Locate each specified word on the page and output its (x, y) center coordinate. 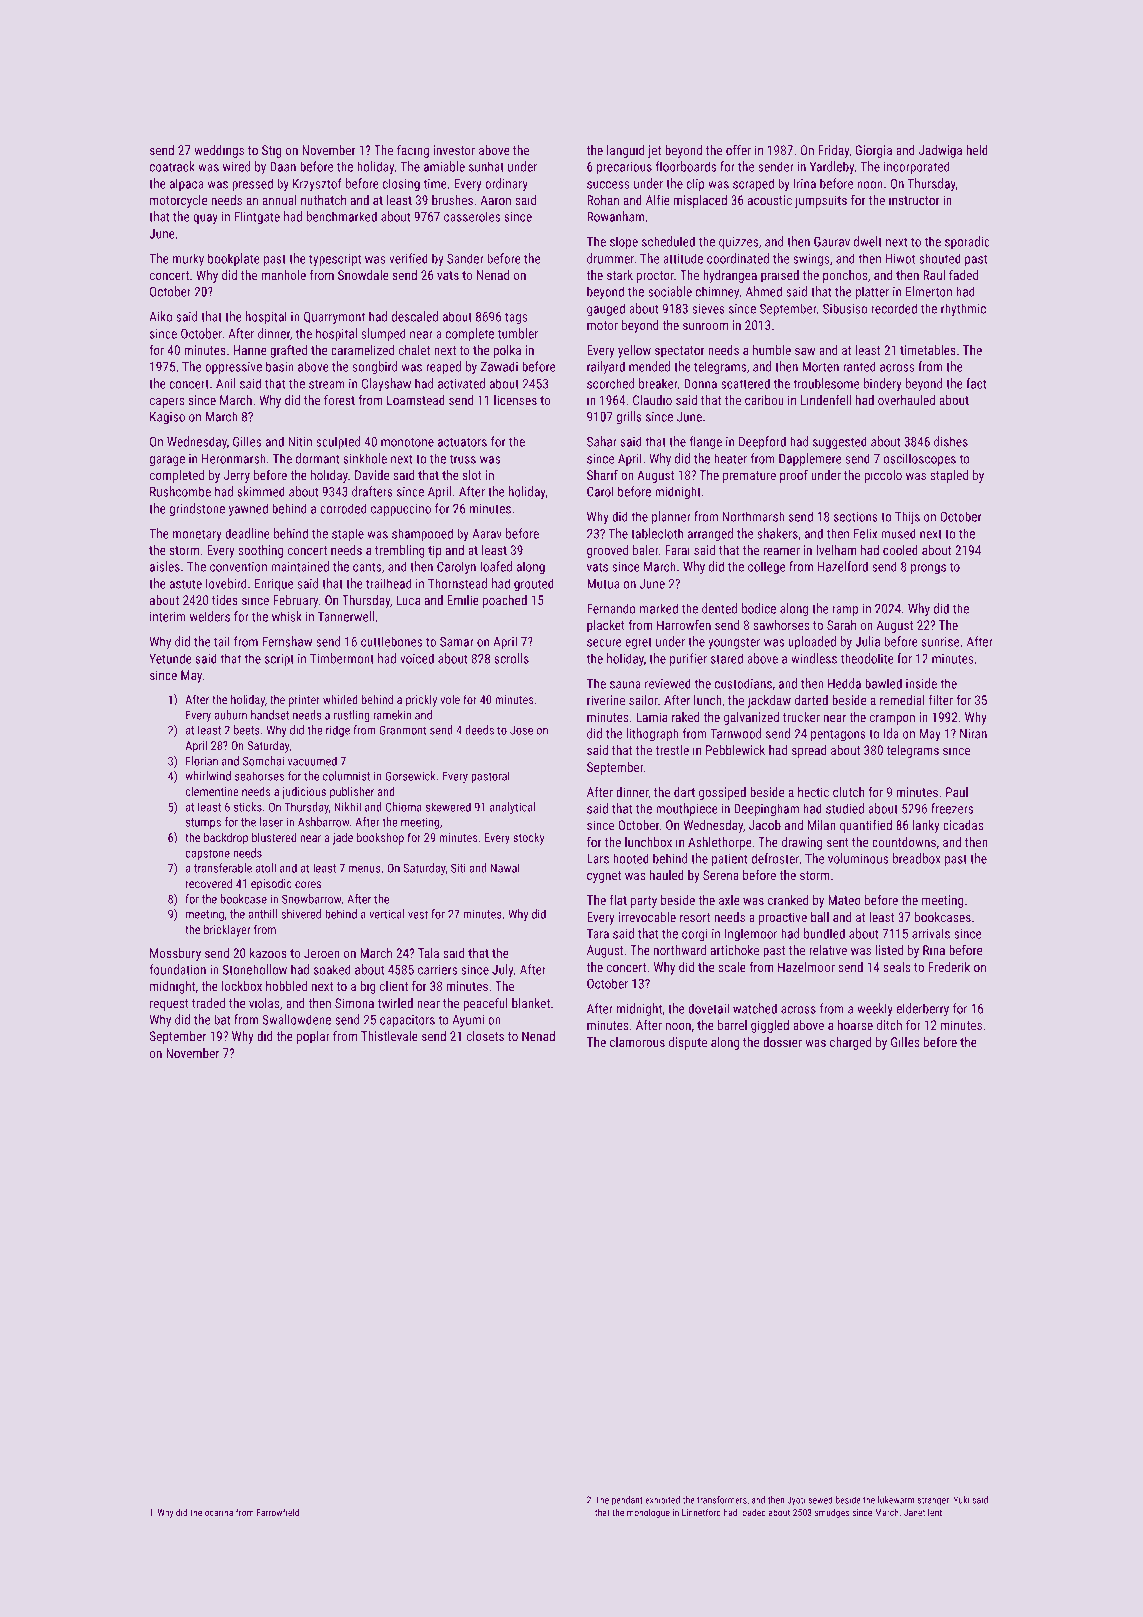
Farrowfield (278, 1512)
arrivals (931, 933)
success (608, 185)
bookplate (234, 259)
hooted (631, 858)
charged (850, 1043)
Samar (457, 642)
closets (485, 1036)
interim (168, 617)
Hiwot (900, 259)
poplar (313, 1037)
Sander (465, 258)
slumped (383, 334)
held (977, 150)
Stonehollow (255, 969)
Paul (957, 792)
